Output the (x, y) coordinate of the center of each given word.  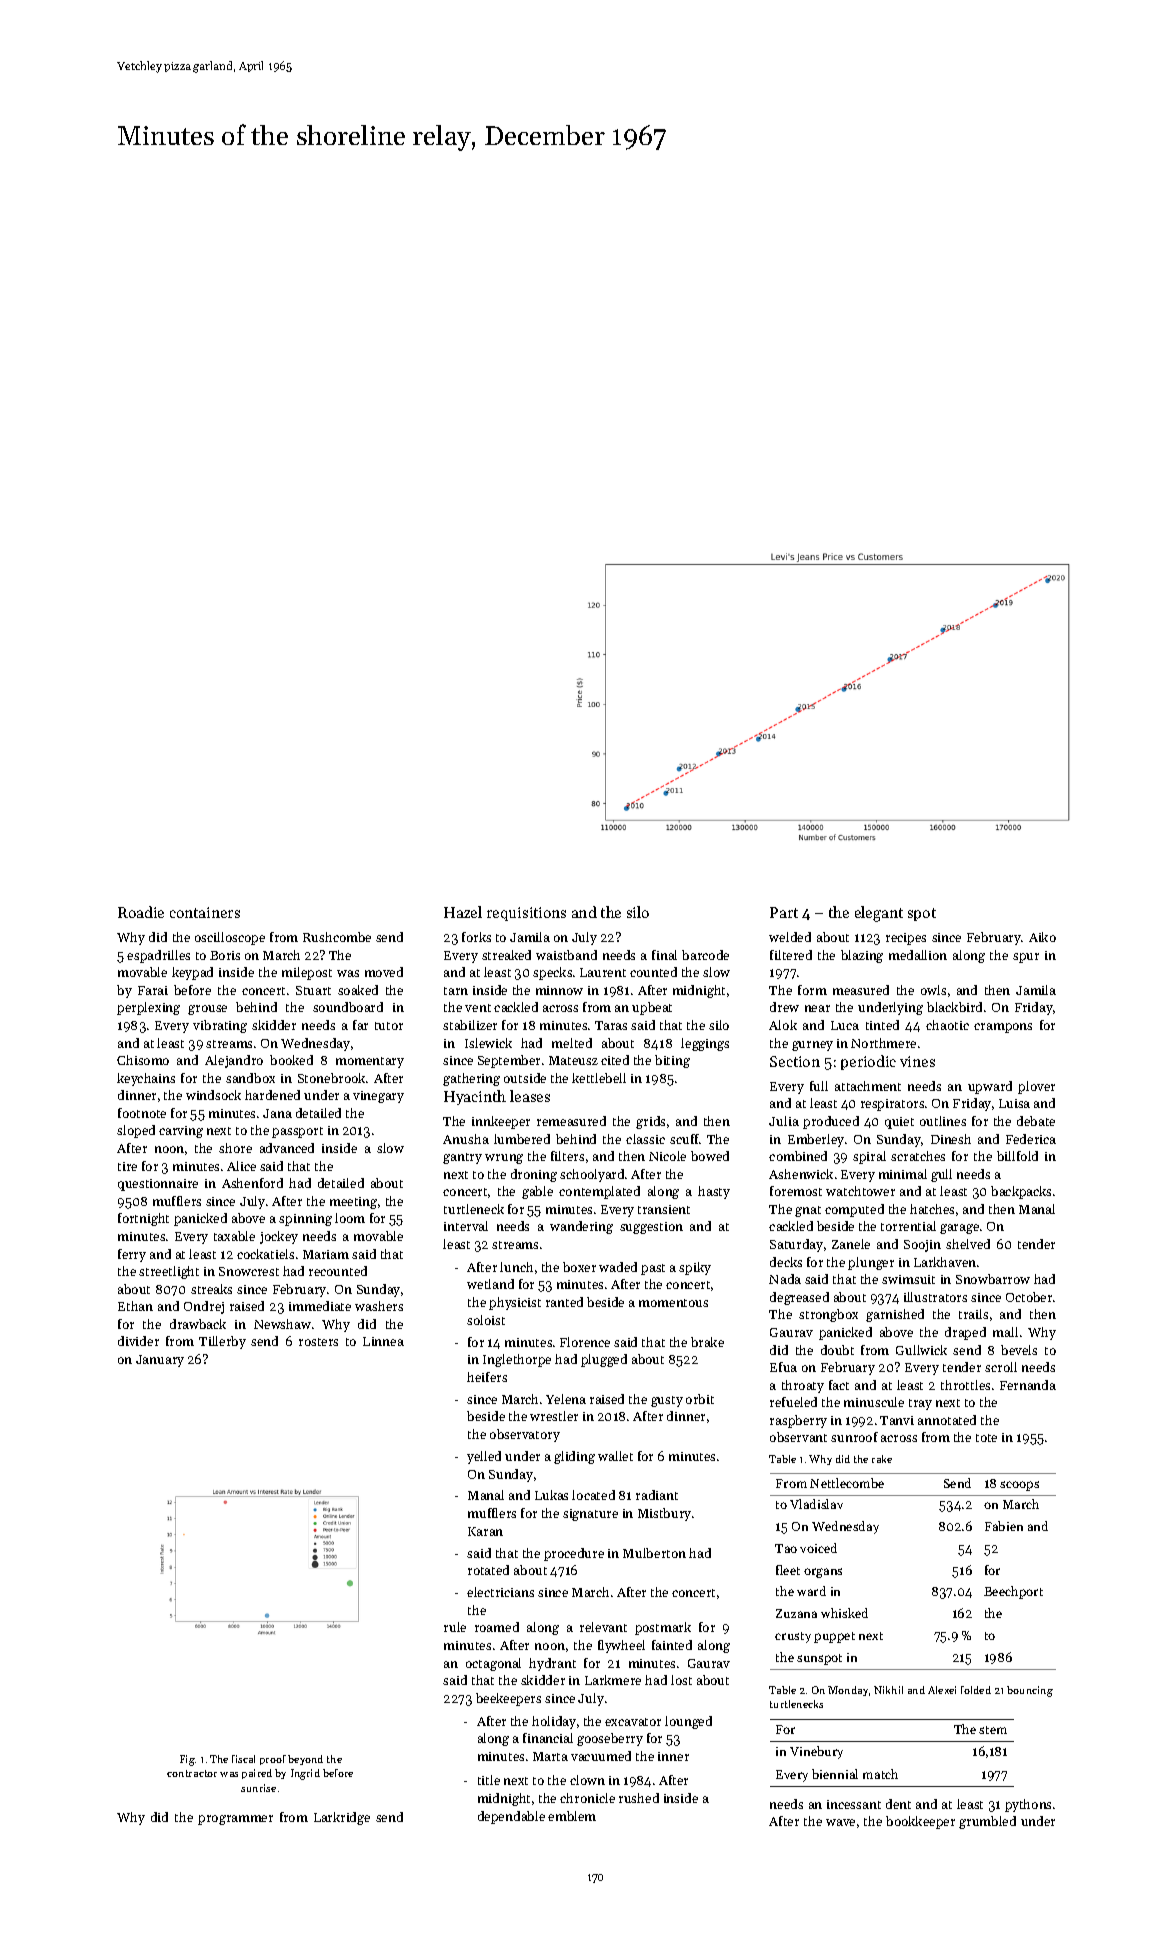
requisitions (526, 914)
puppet (834, 1637)
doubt (837, 1350)
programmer (235, 1820)
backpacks (1021, 1192)
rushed (639, 1798)
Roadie (141, 912)
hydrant (552, 1664)
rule (455, 1627)
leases (530, 1096)
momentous (673, 1303)
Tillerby (222, 1342)
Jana (277, 1113)
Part (784, 912)
